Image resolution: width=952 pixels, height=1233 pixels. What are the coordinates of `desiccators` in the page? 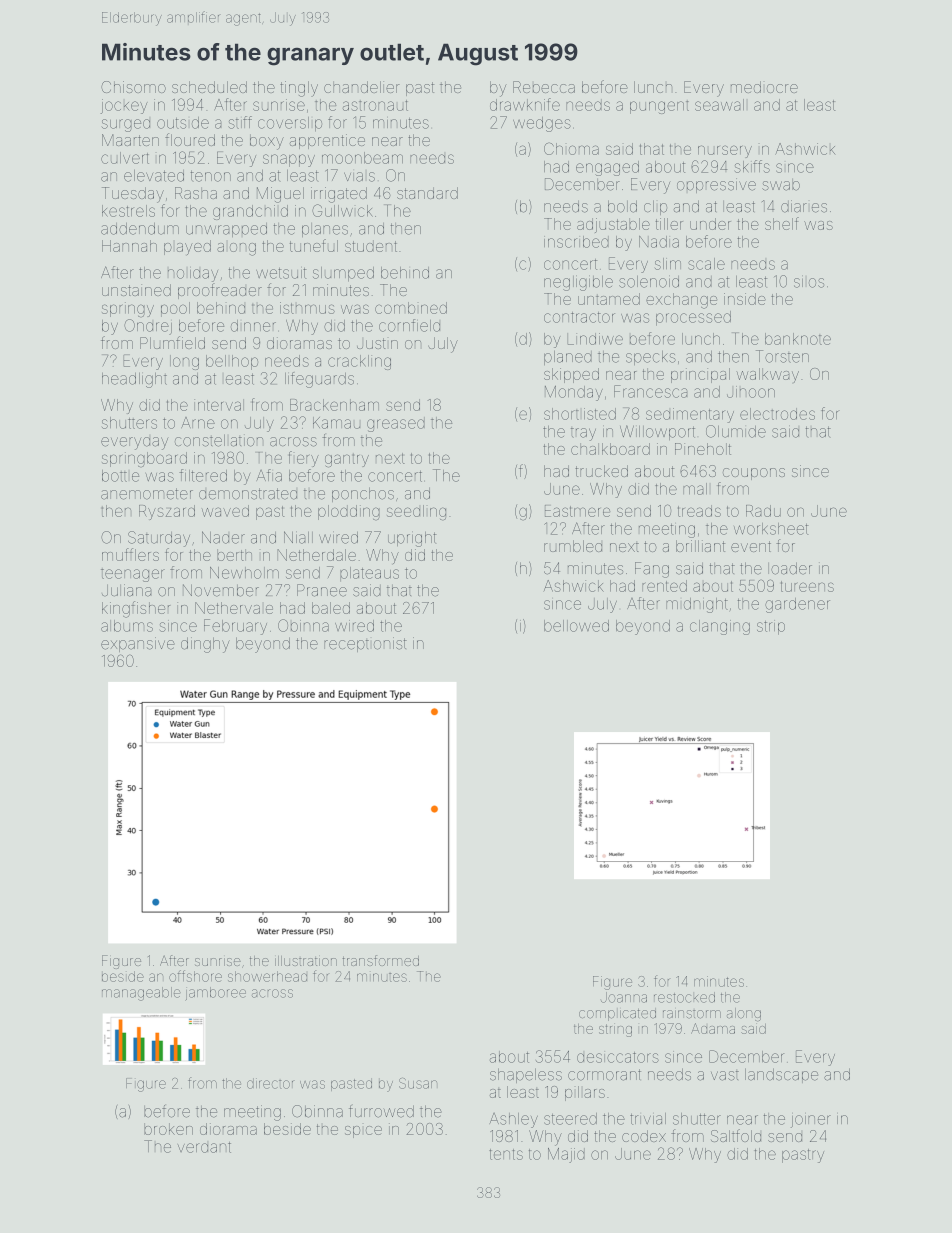 It's located at (618, 1057).
